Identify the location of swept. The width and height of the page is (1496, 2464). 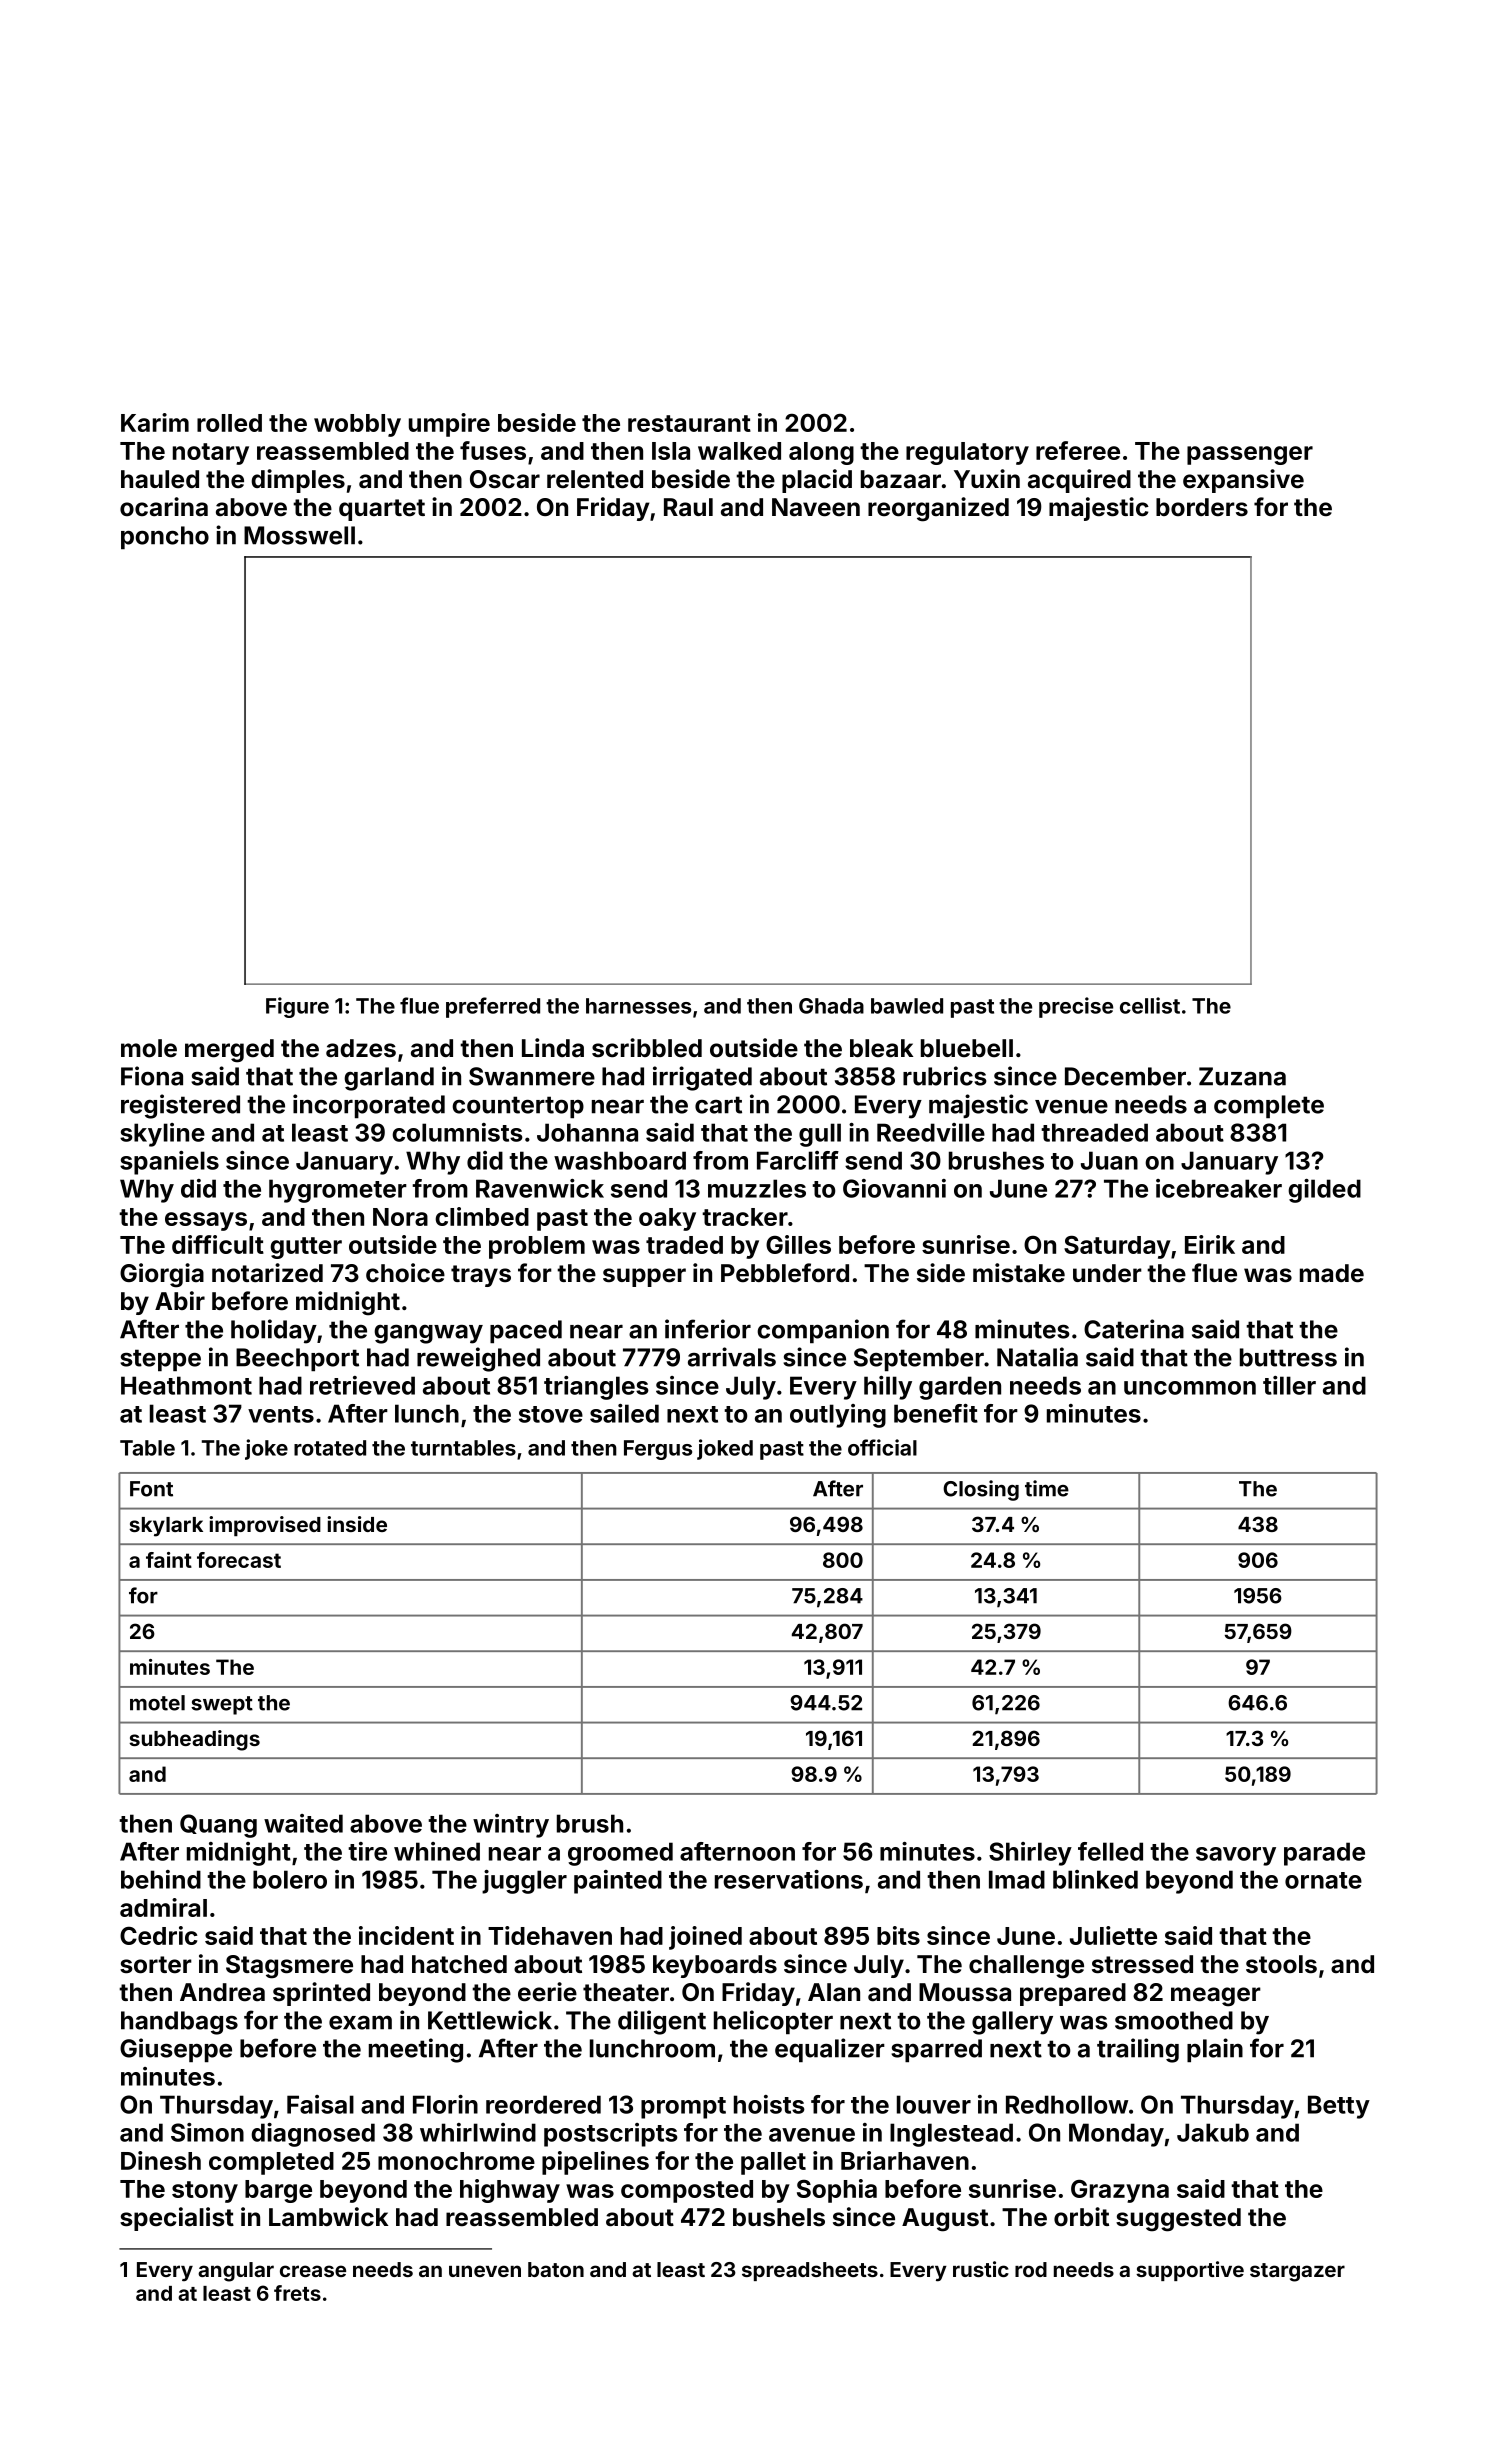
(222, 1705).
